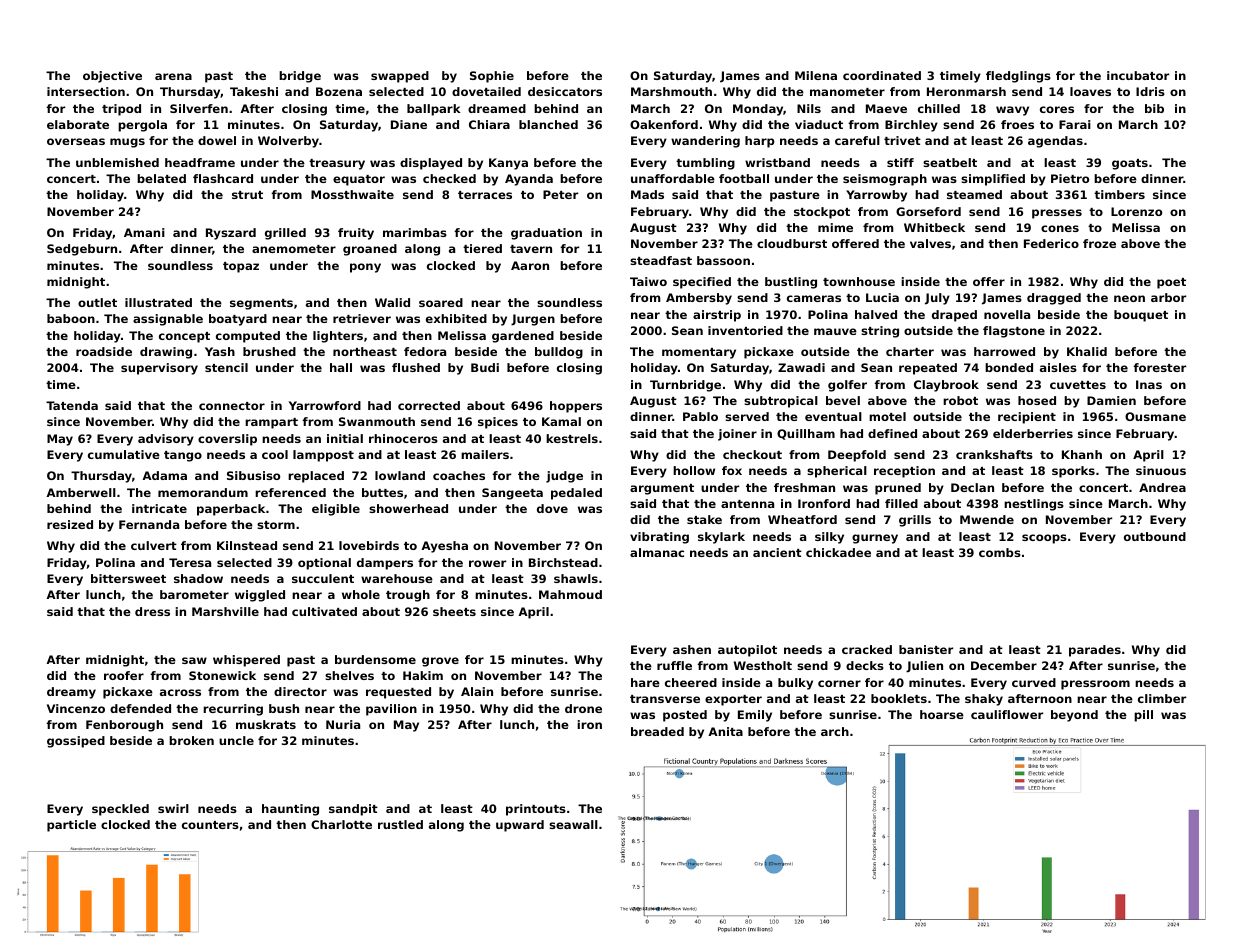 The height and width of the page is (952, 1233). What do you see at coordinates (492, 77) in the page?
I see `Sophie` at bounding box center [492, 77].
